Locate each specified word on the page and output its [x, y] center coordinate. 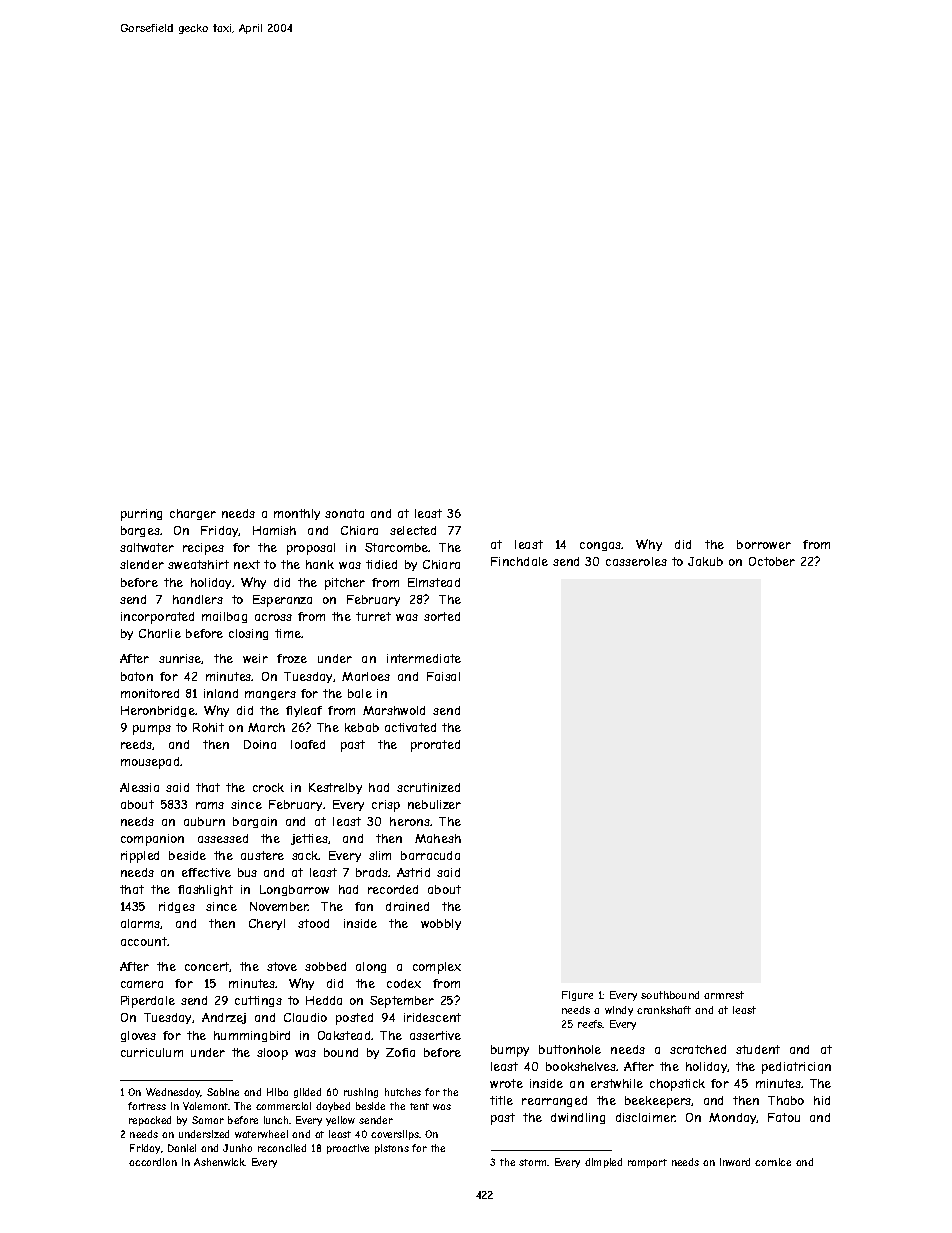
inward [735, 1162]
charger [193, 514]
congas [601, 546]
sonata [344, 513]
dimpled [603, 1163]
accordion [153, 1162]
